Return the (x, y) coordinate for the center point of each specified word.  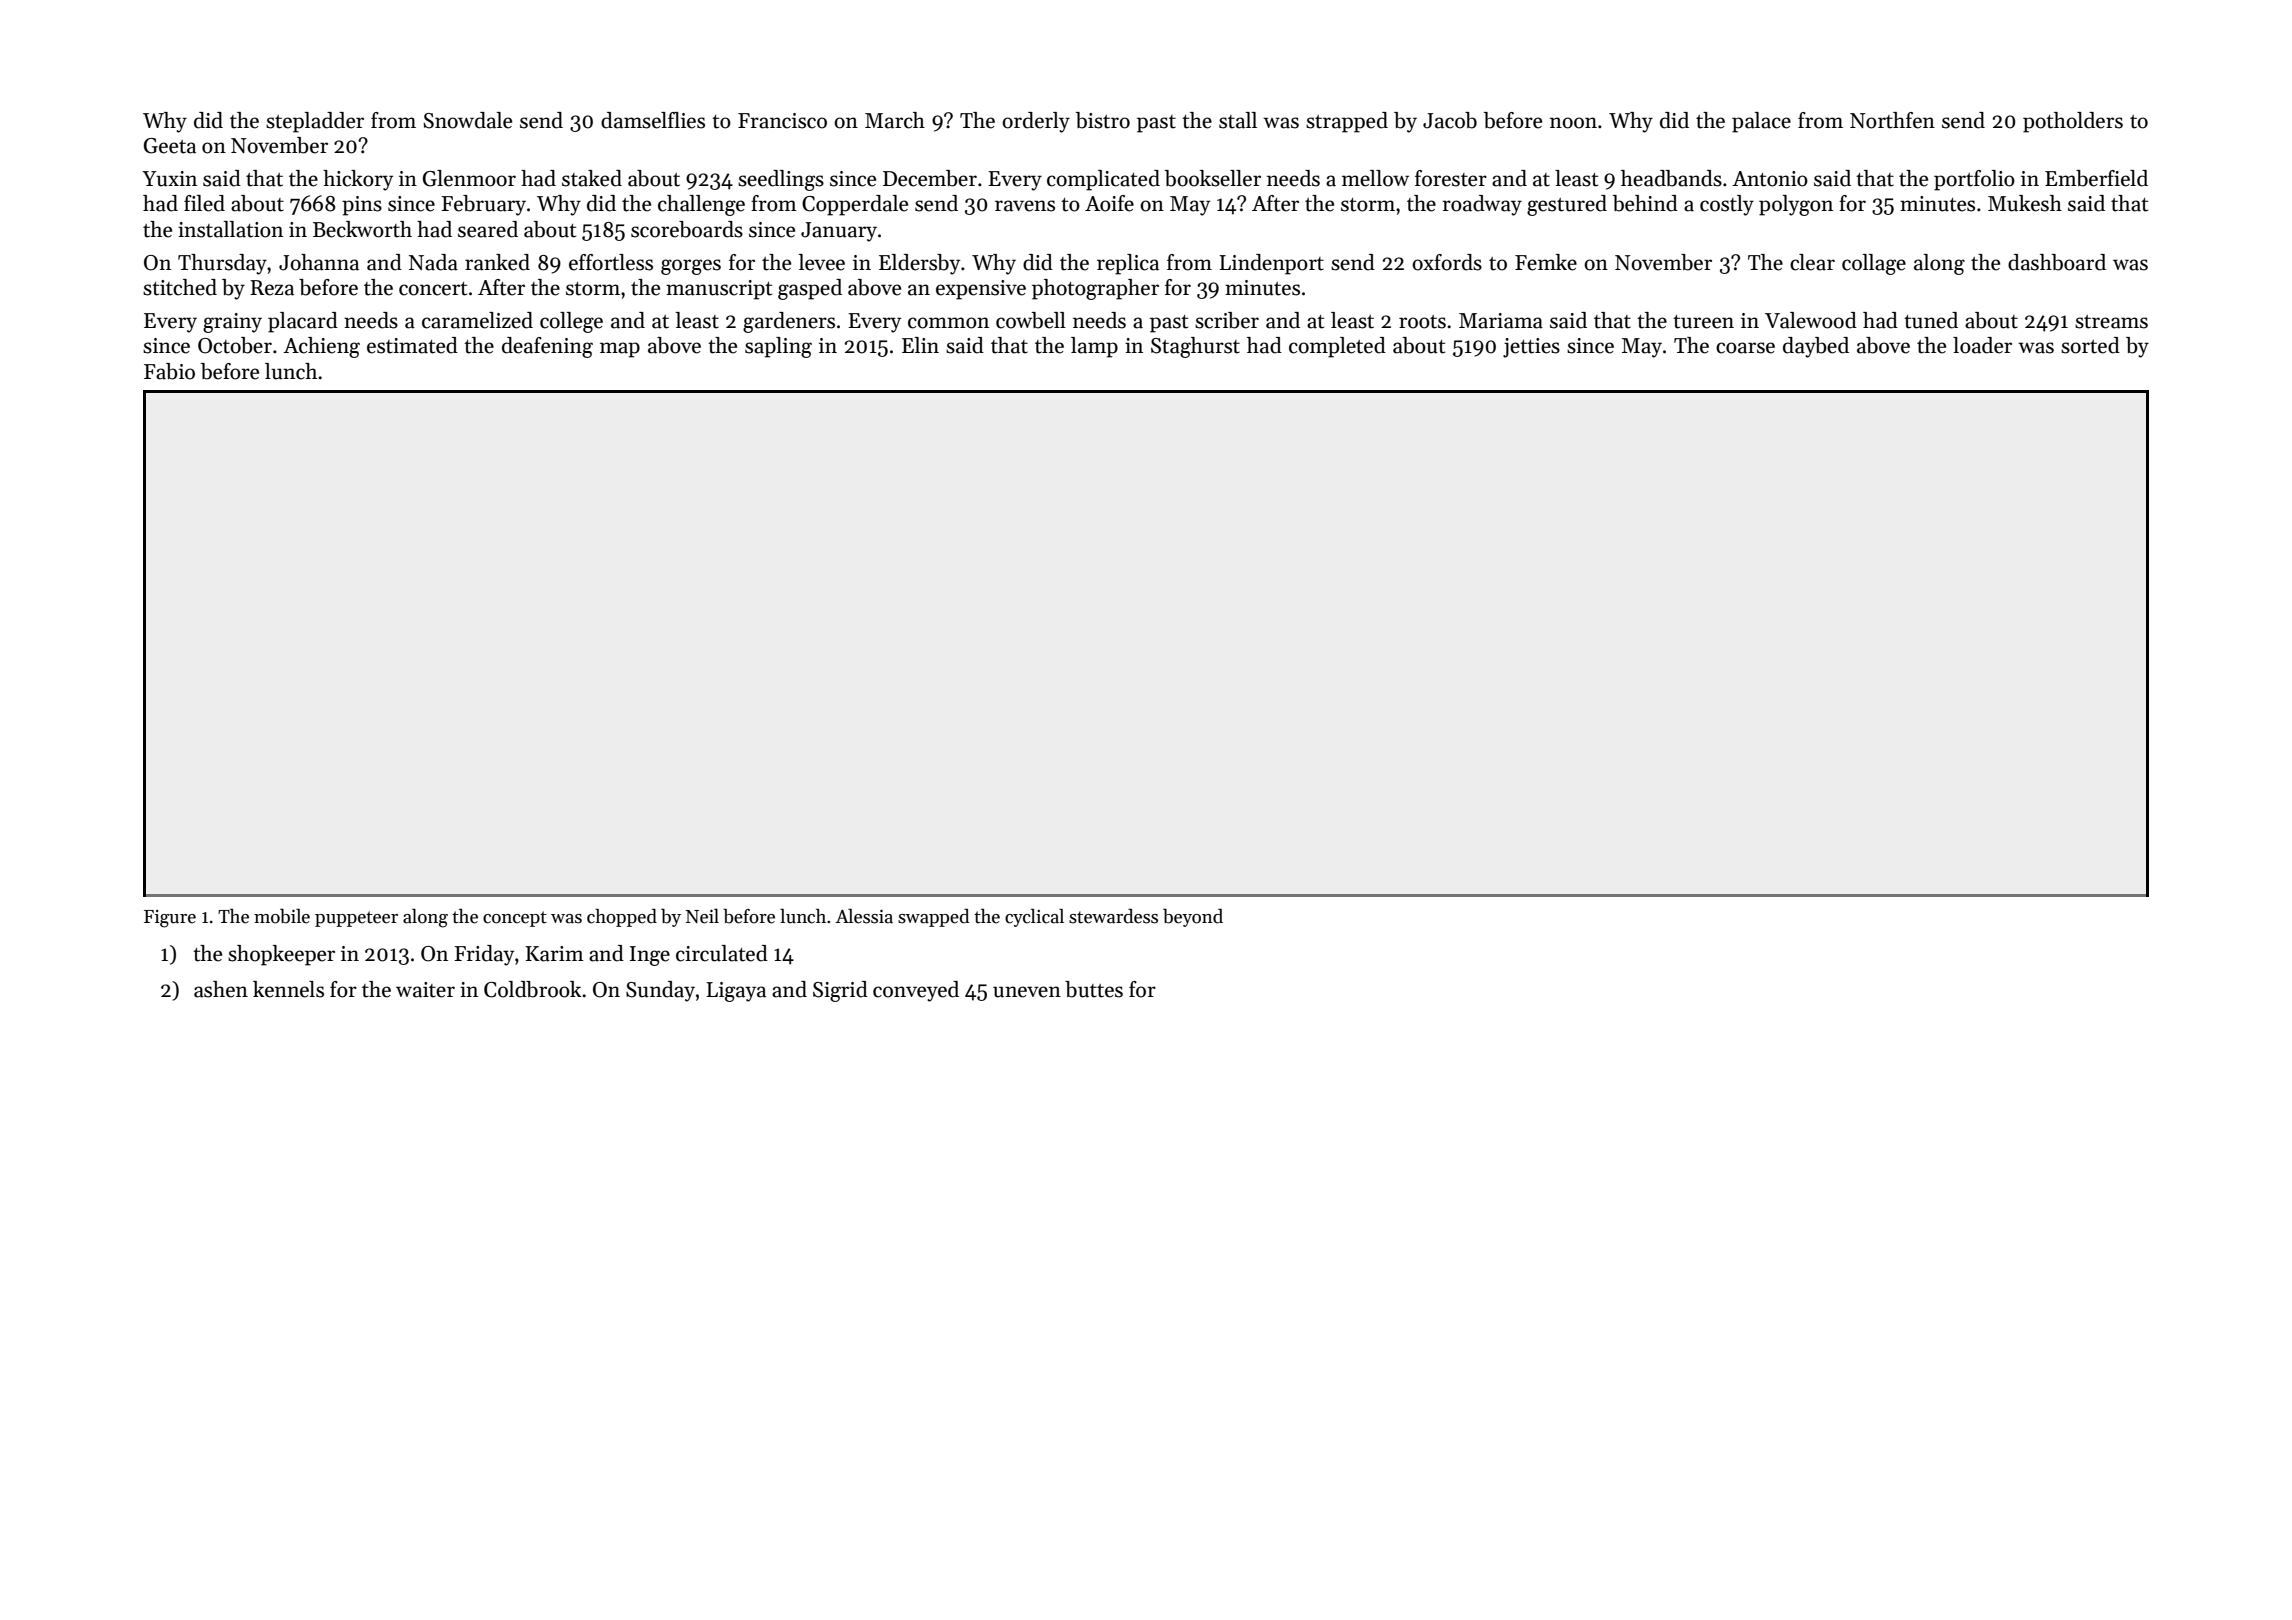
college (571, 322)
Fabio (169, 371)
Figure (170, 919)
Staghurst (1195, 347)
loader (1982, 345)
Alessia (864, 916)
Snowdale (467, 120)
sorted (2090, 345)
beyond (1193, 918)
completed (1337, 347)
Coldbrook (532, 989)
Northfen (1892, 120)
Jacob (1450, 120)
